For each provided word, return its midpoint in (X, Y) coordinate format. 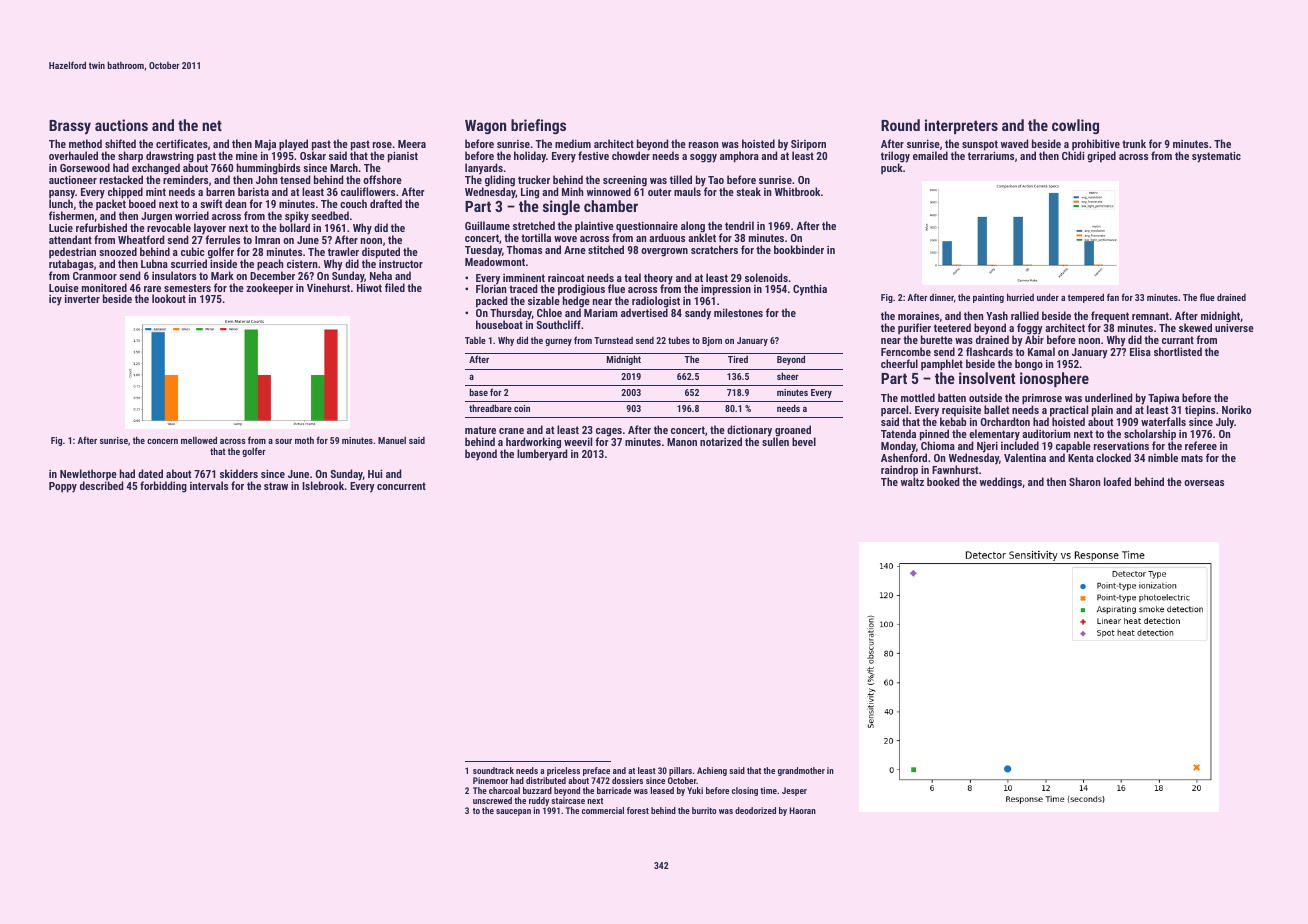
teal (632, 277)
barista (253, 191)
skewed (1195, 327)
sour (283, 441)
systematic (1216, 157)
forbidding (163, 487)
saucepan (513, 812)
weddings (1001, 483)
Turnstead (613, 340)
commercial (603, 810)
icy (55, 300)
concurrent (401, 486)
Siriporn (808, 146)
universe (1234, 328)
